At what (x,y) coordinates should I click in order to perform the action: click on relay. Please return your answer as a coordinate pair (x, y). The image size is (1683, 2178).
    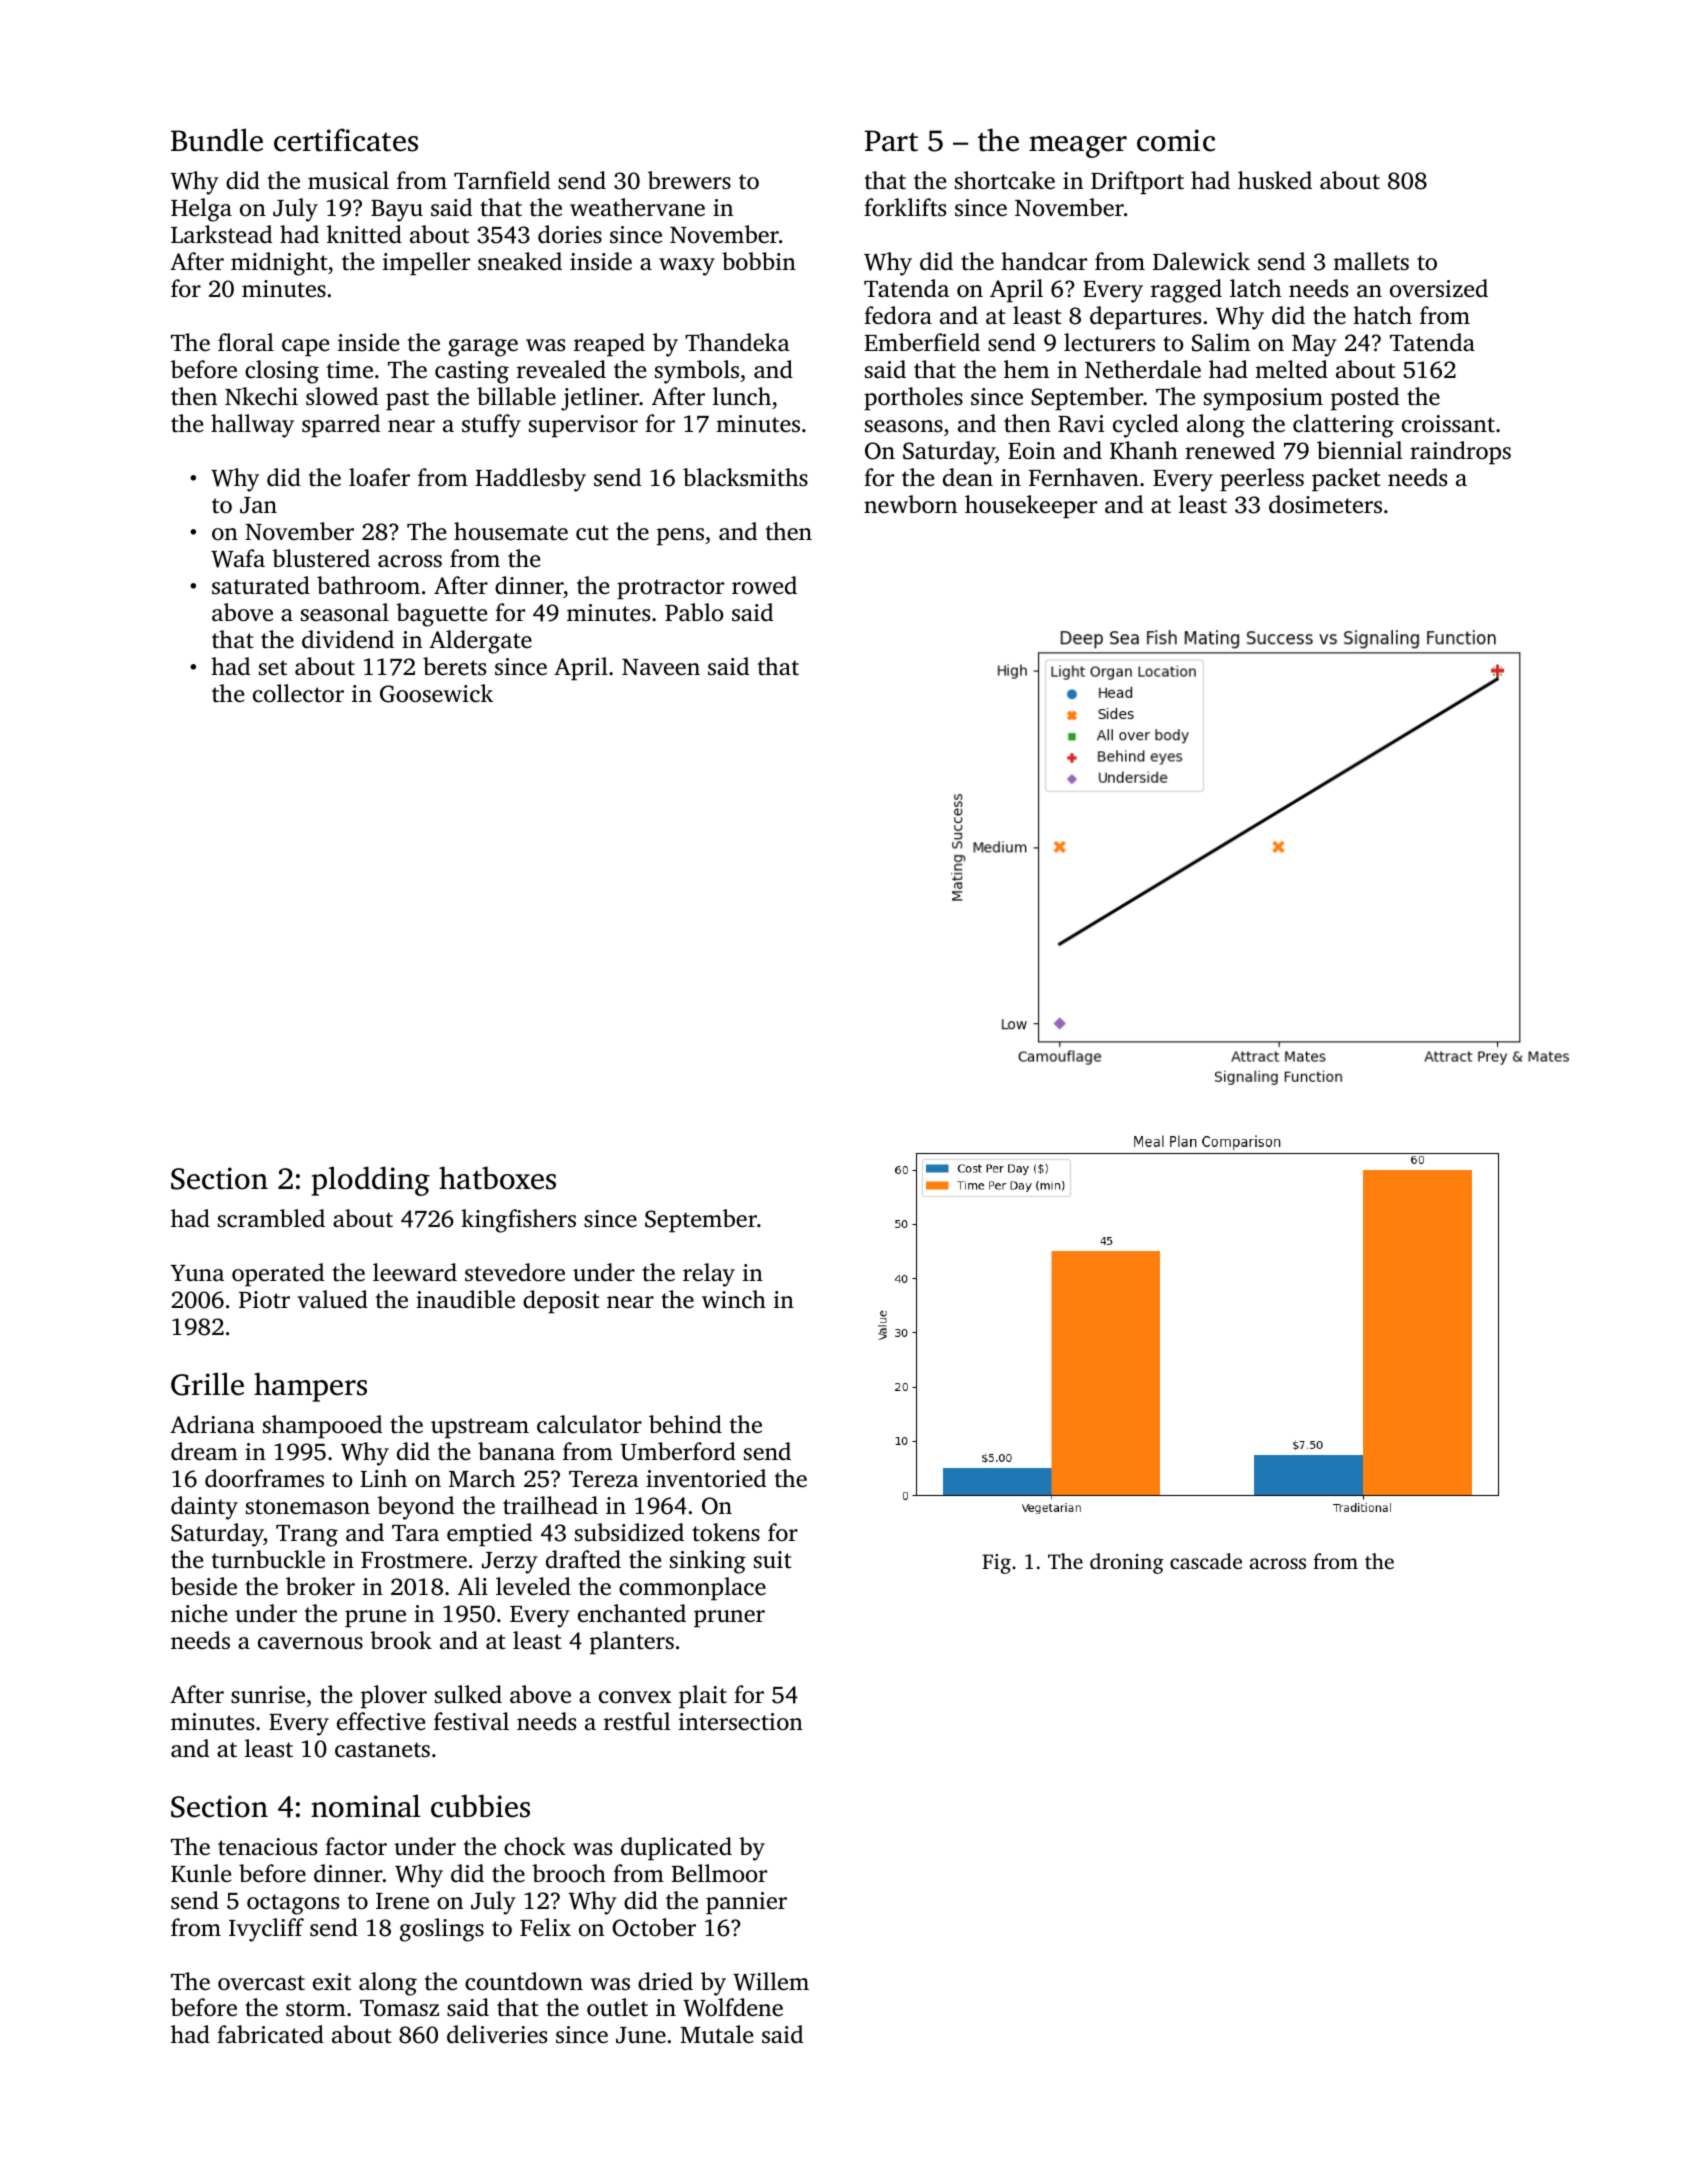
    Looking at the image, I should click on (709, 1275).
